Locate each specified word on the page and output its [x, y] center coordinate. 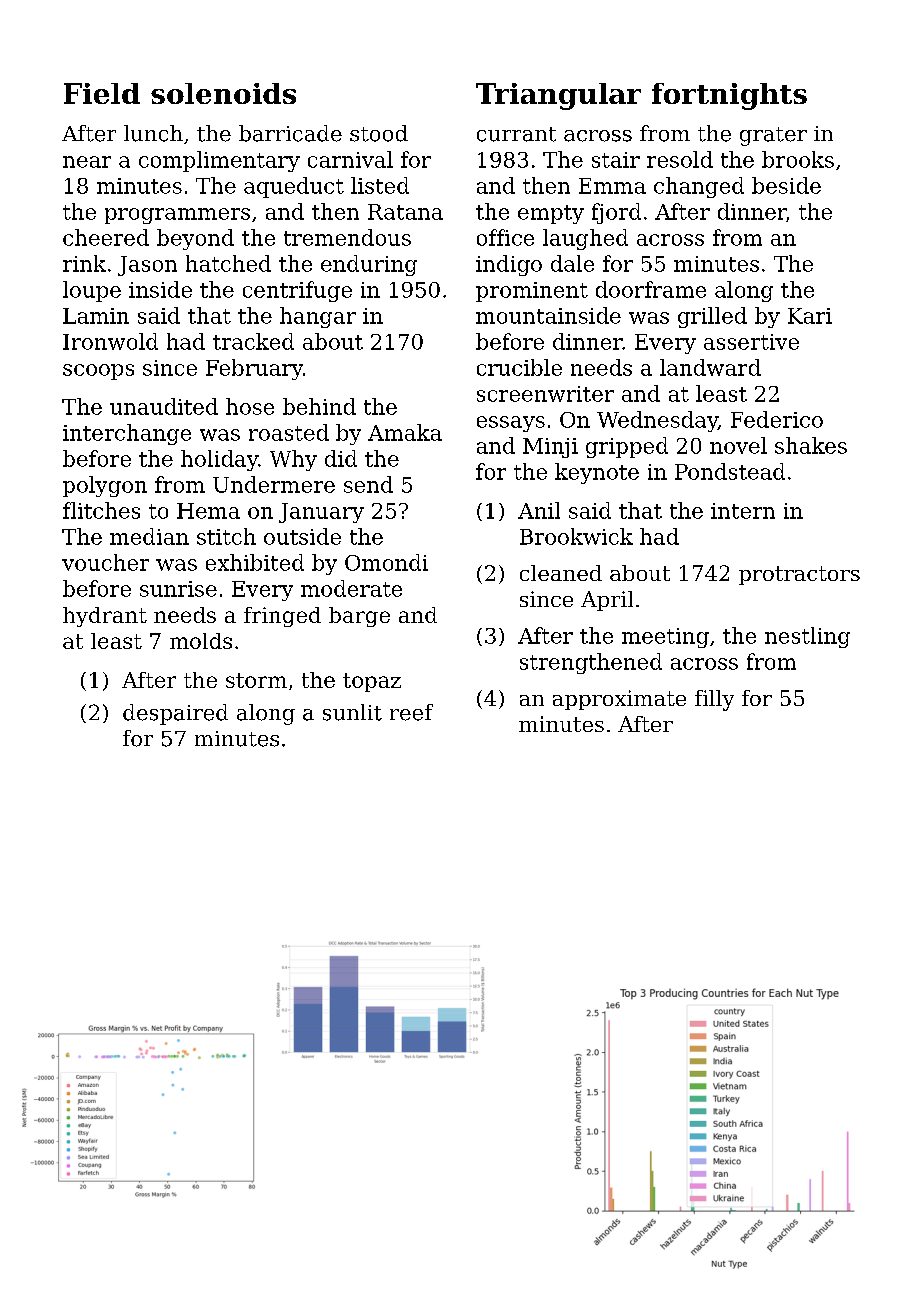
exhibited [255, 562]
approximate [619, 700]
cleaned [561, 573]
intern [743, 511]
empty [551, 214]
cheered [106, 237]
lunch [153, 133]
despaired [175, 714]
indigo [509, 265]
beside [786, 185]
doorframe [651, 289]
